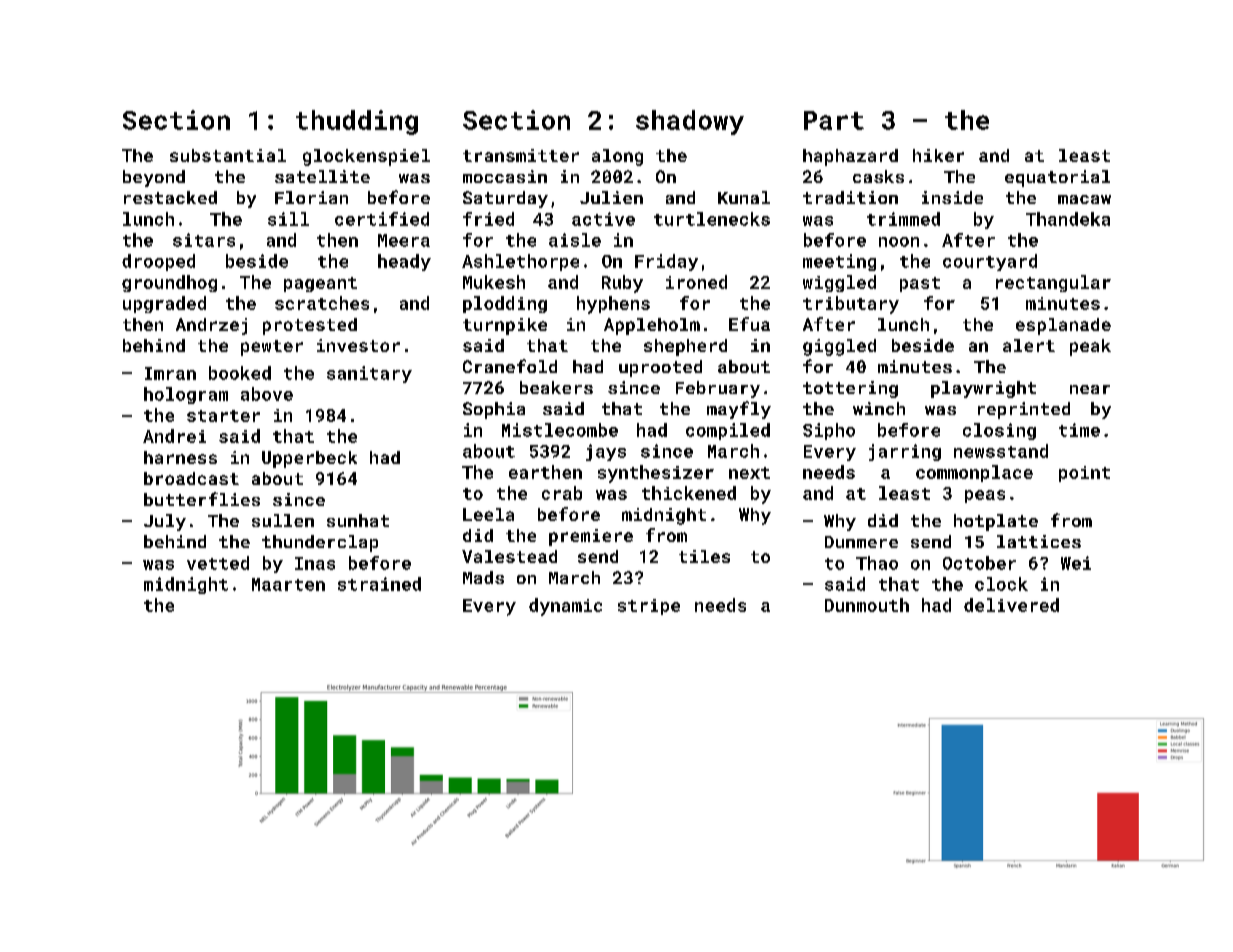 This screenshot has width=1233, height=952. I want to click on Part, so click(834, 120).
